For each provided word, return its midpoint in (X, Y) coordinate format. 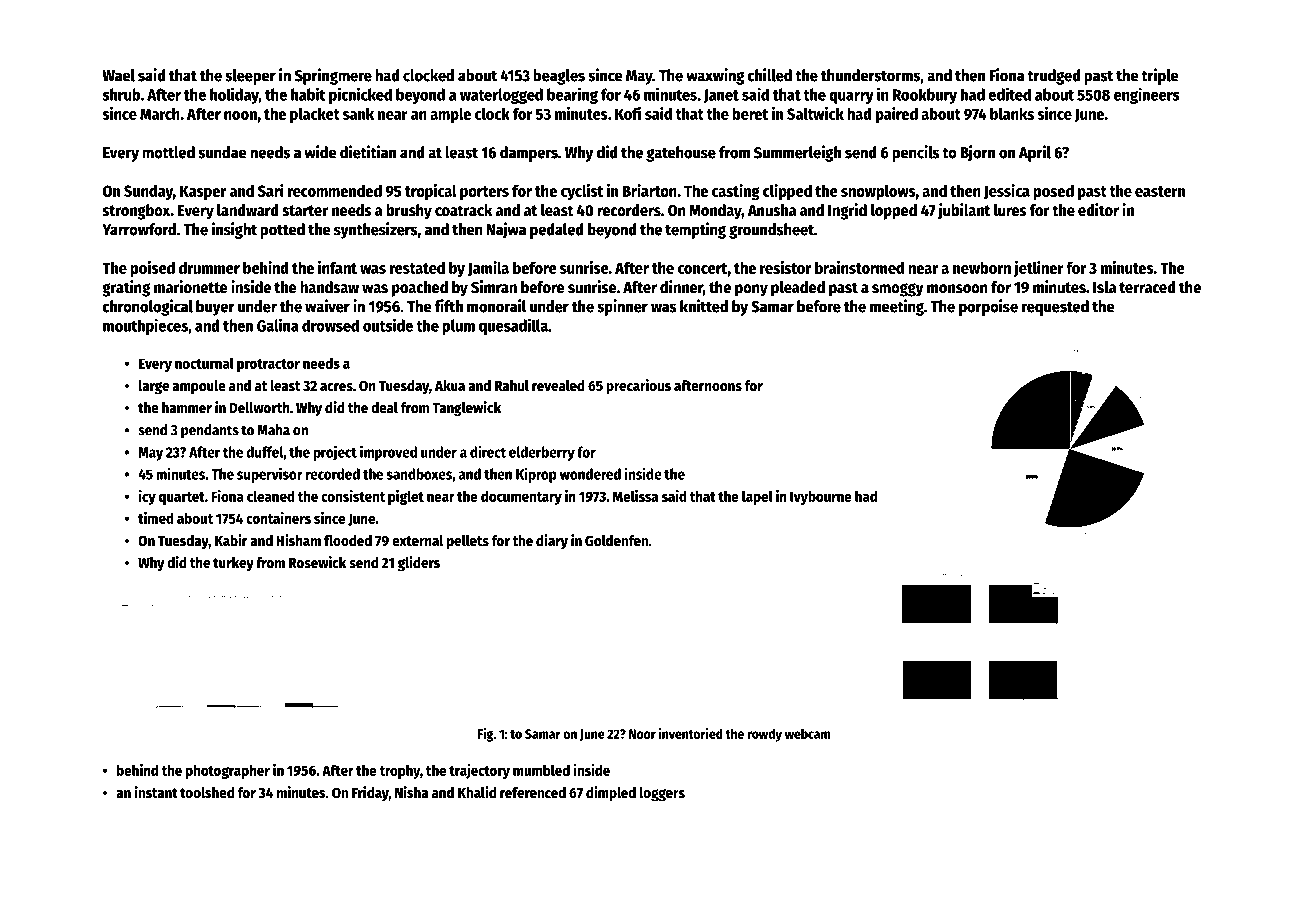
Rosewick (317, 562)
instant (156, 792)
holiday (234, 95)
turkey (233, 564)
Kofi (628, 113)
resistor (785, 267)
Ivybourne (821, 497)
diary (552, 541)
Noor (642, 734)
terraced (1147, 287)
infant (337, 267)
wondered (590, 474)
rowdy (764, 735)
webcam (807, 733)
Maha (273, 430)
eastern (1160, 191)
